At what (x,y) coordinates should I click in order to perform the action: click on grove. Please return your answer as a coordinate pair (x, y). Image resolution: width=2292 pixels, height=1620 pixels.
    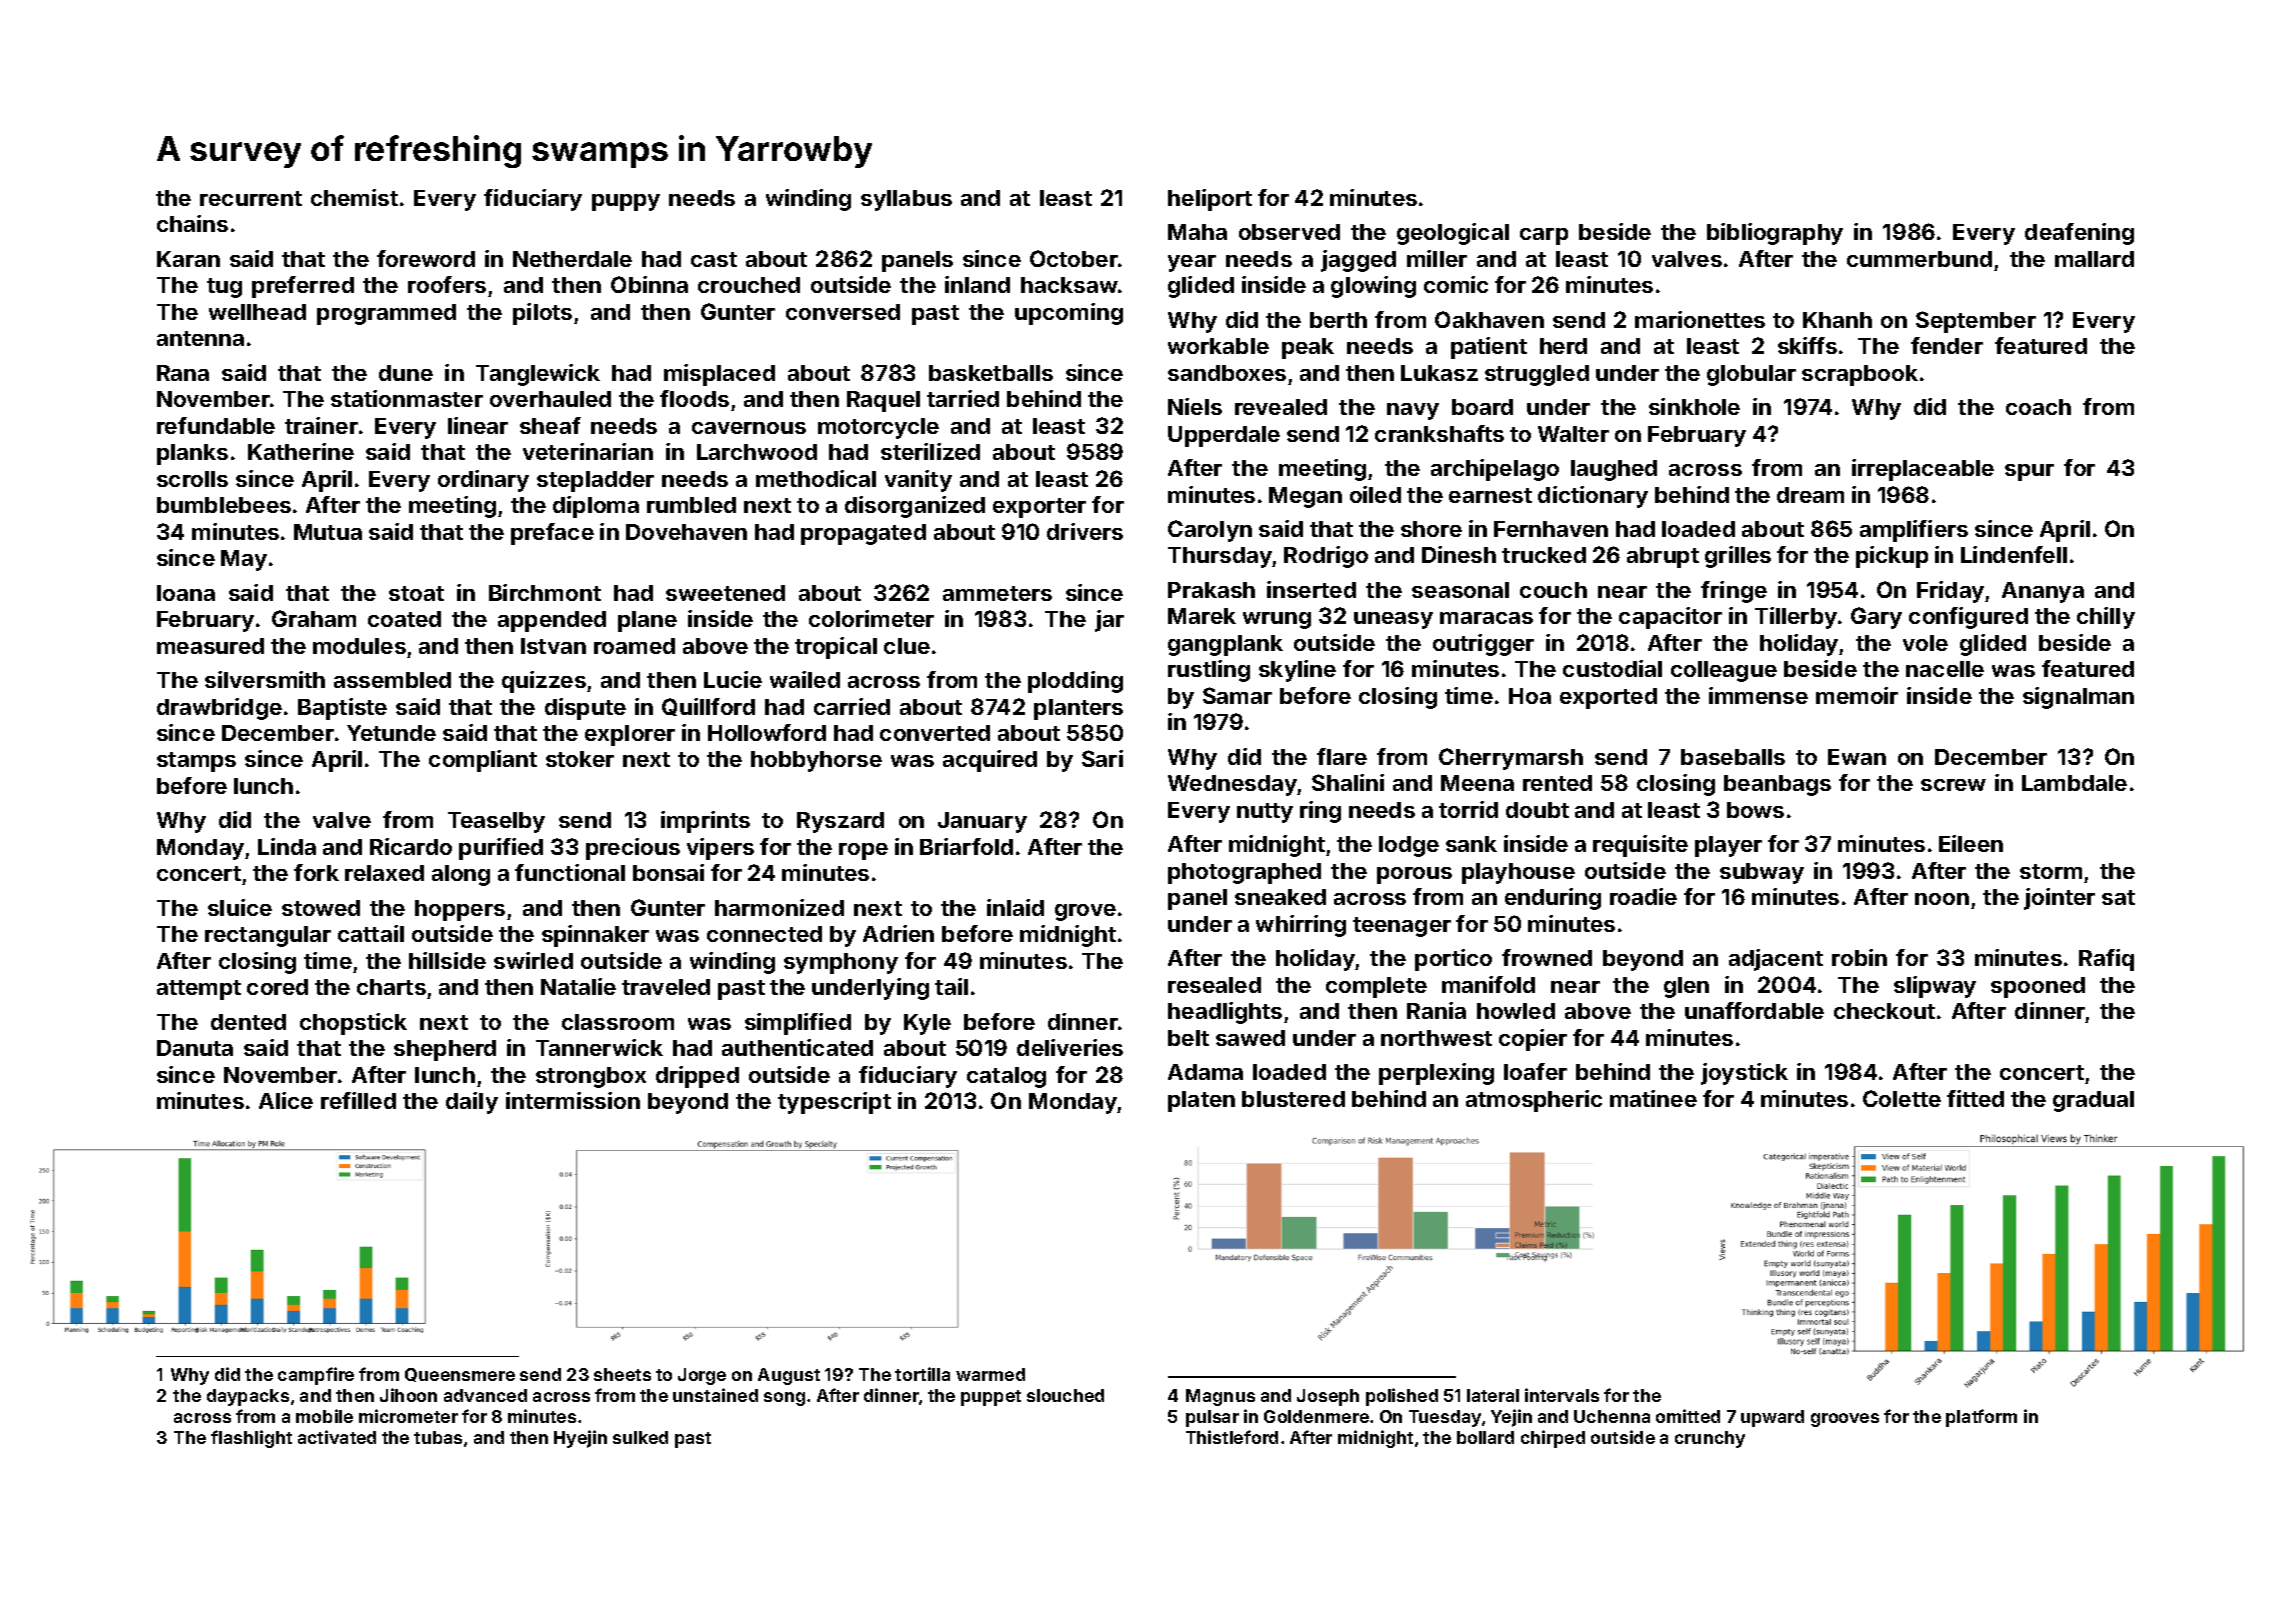
    Looking at the image, I should click on (1085, 912).
